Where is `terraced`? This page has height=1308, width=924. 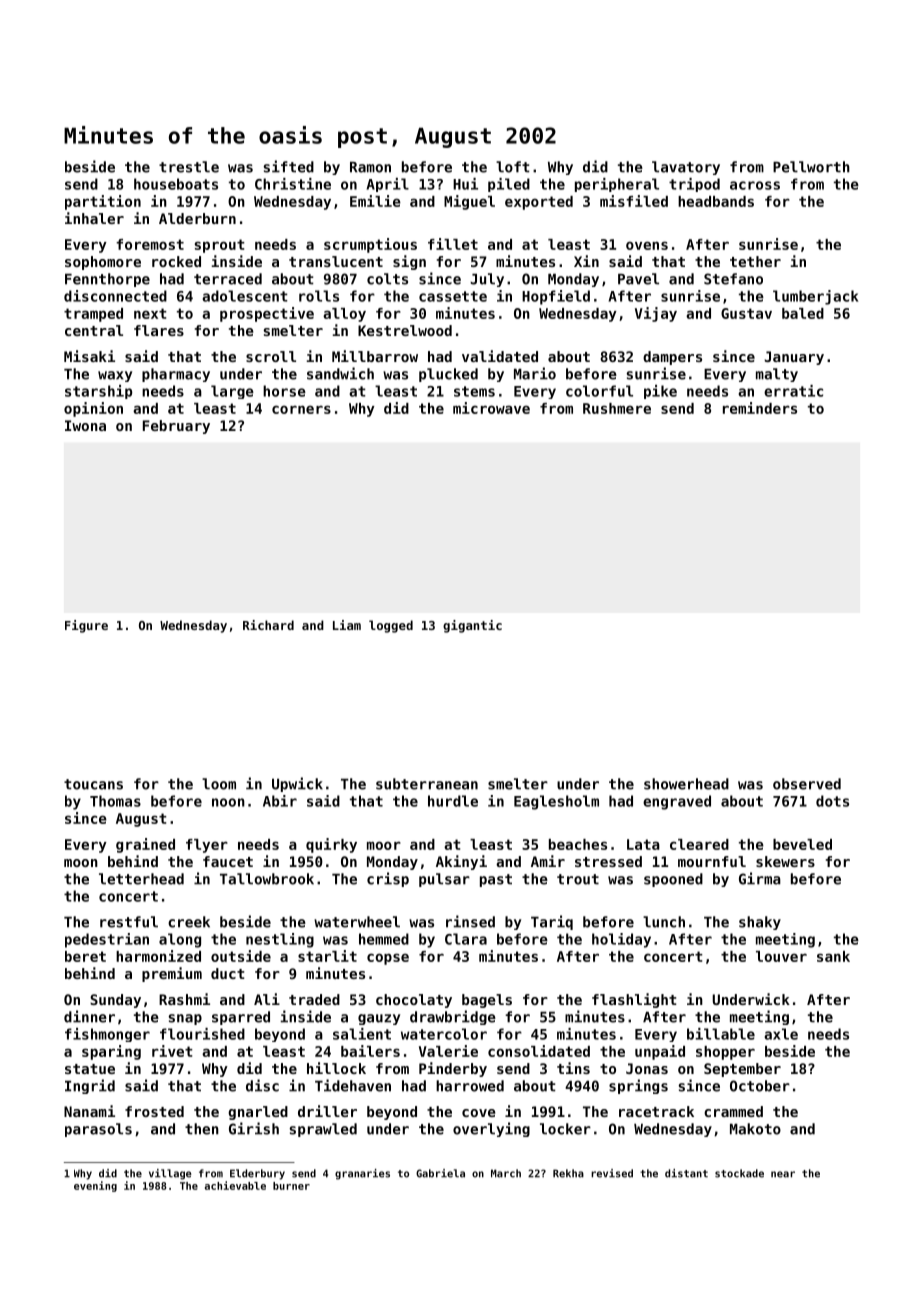
terraced is located at coordinates (228, 279).
